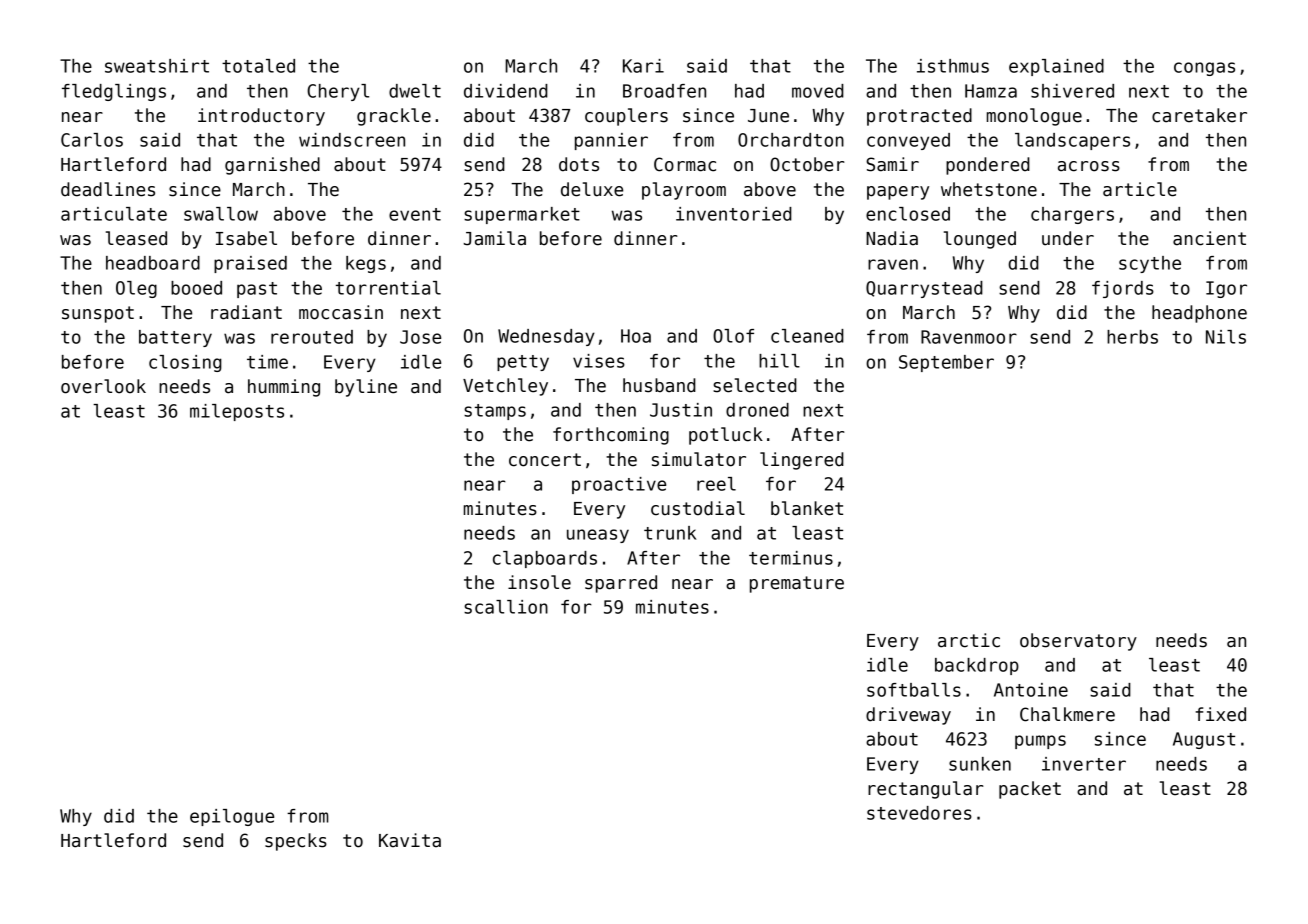  I want to click on stevedores, so click(919, 813).
